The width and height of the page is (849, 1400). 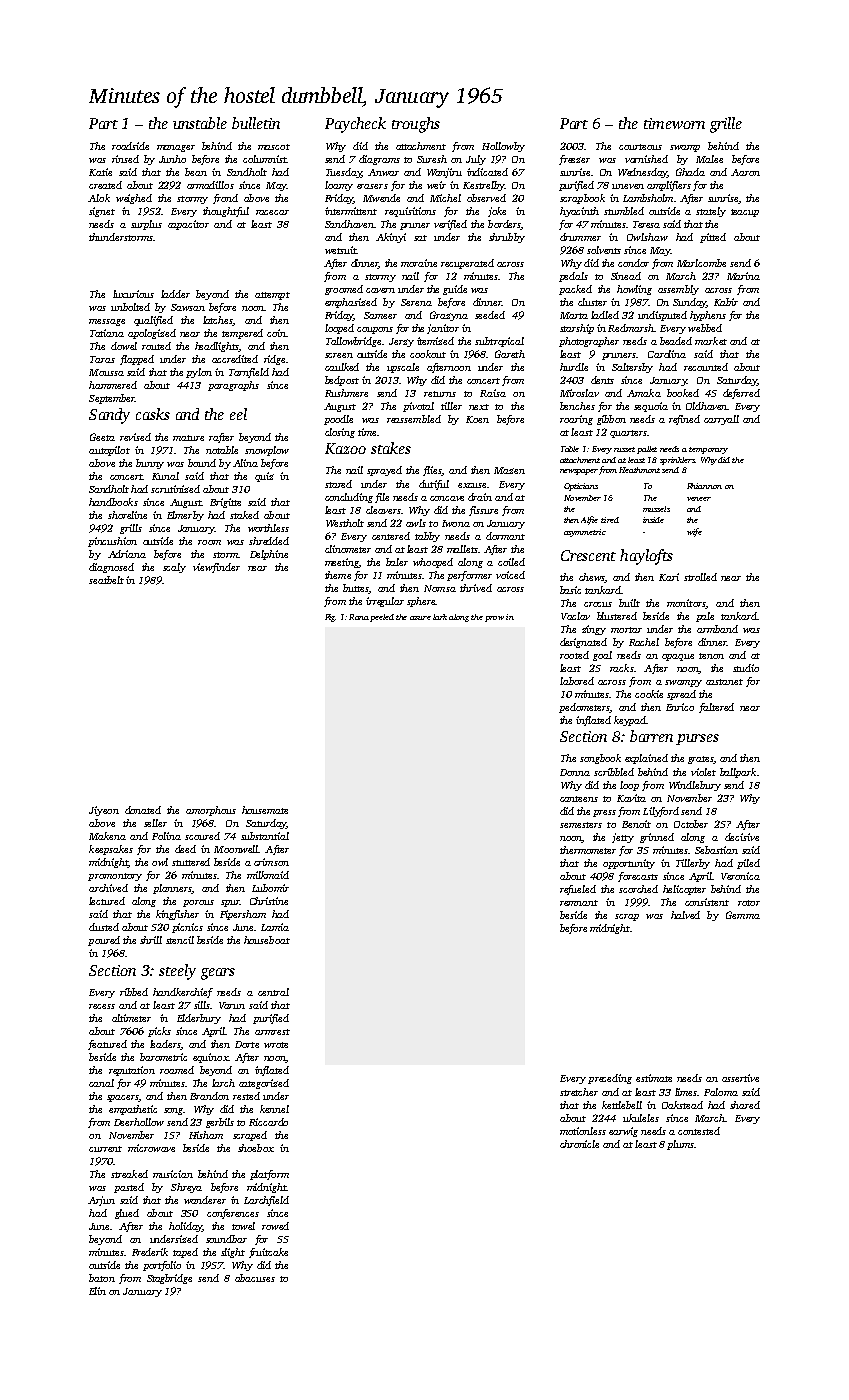 I want to click on mascot, so click(x=274, y=147).
